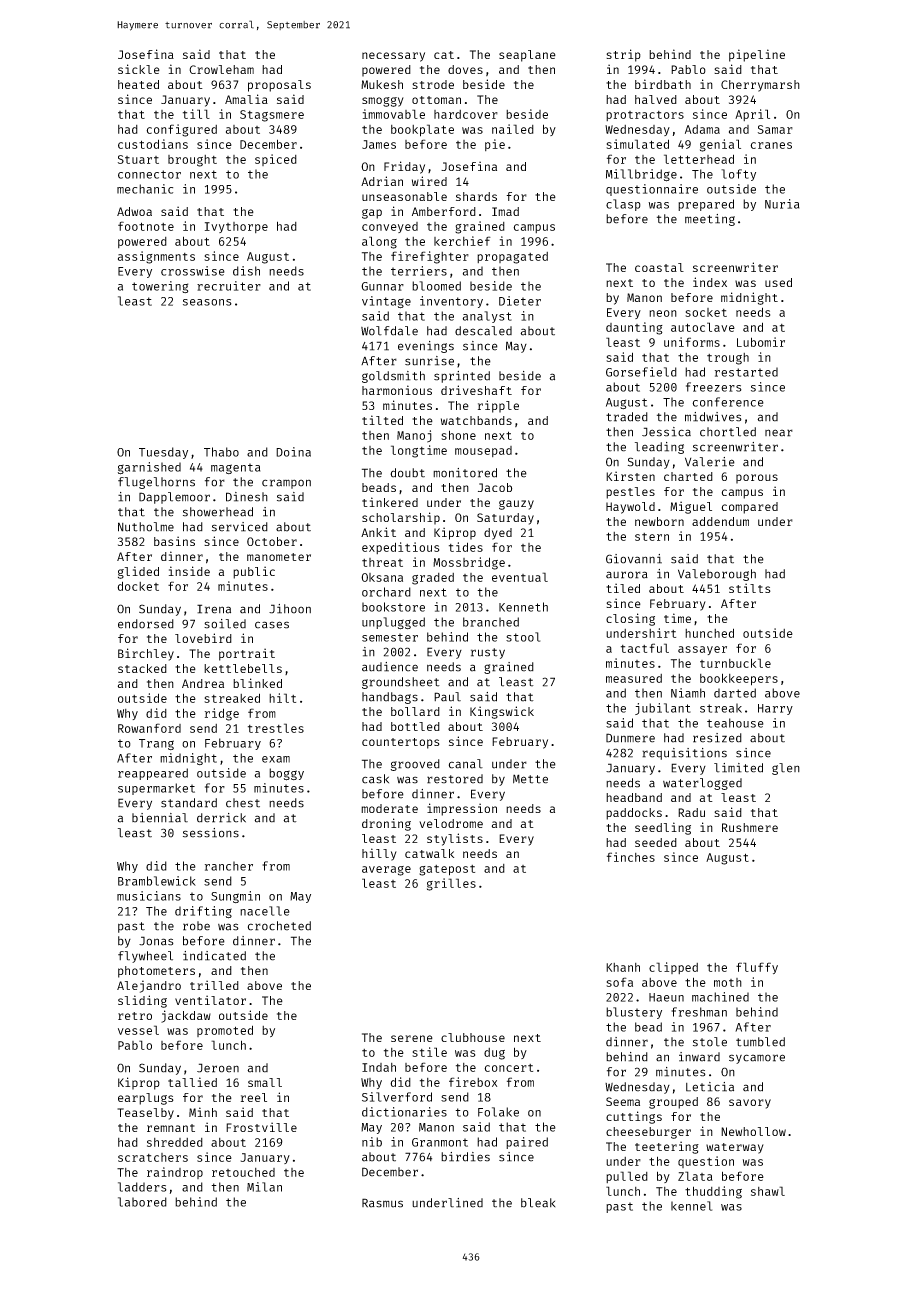 This page has height=1308, width=924. I want to click on pipeline, so click(757, 55).
